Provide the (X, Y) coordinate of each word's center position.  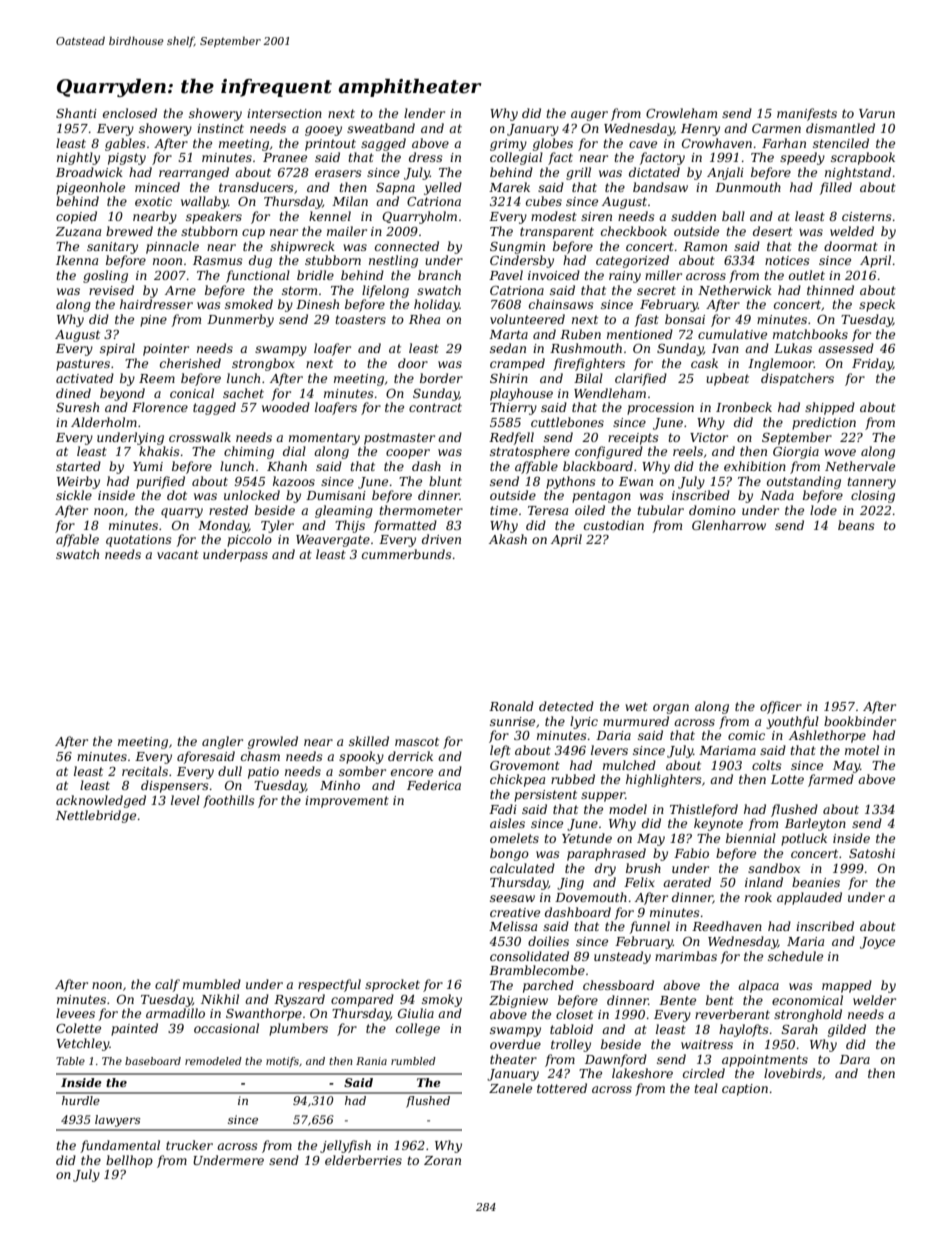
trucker (189, 1145)
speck (877, 305)
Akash (508, 539)
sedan (508, 348)
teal (706, 1088)
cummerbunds (407, 554)
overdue (515, 1044)
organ (671, 709)
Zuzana (78, 232)
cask (704, 363)
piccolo (249, 540)
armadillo (175, 1013)
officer (781, 707)
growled (273, 742)
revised (111, 290)
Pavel (506, 275)
